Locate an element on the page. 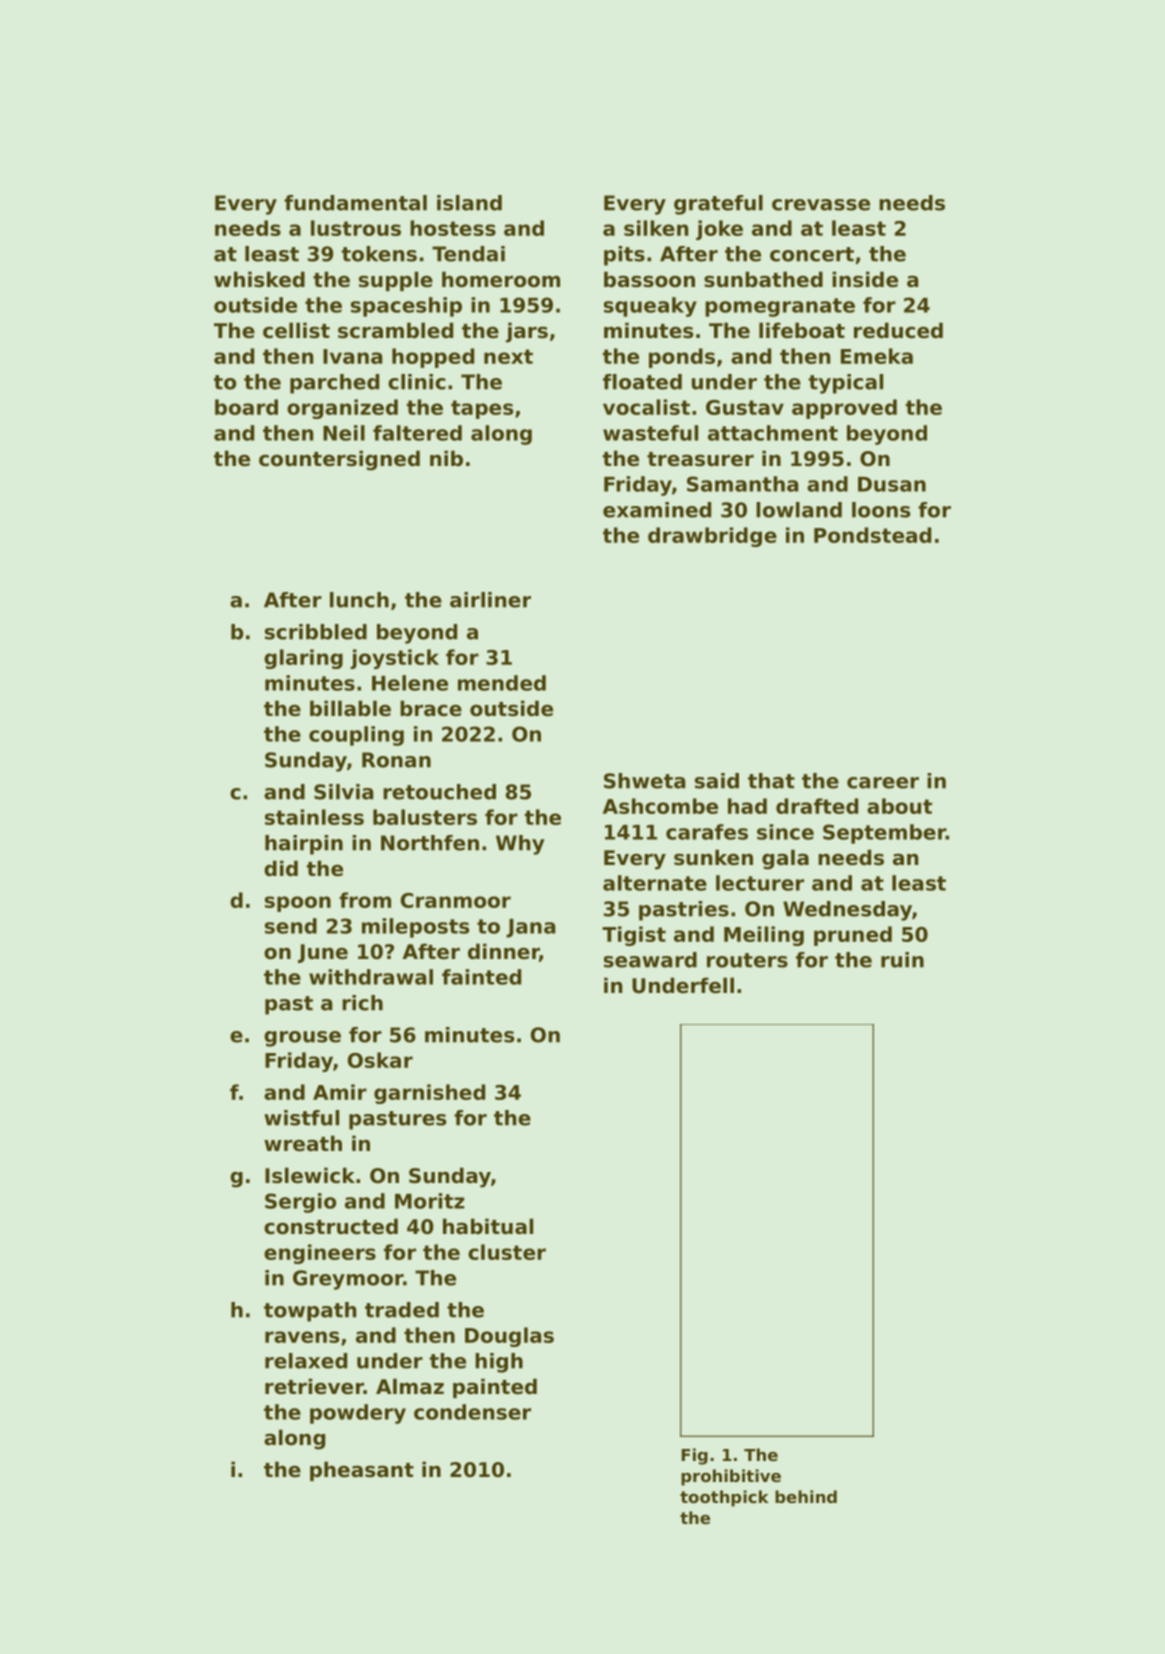 This document has height=1654, width=1165. seaward is located at coordinates (650, 960).
